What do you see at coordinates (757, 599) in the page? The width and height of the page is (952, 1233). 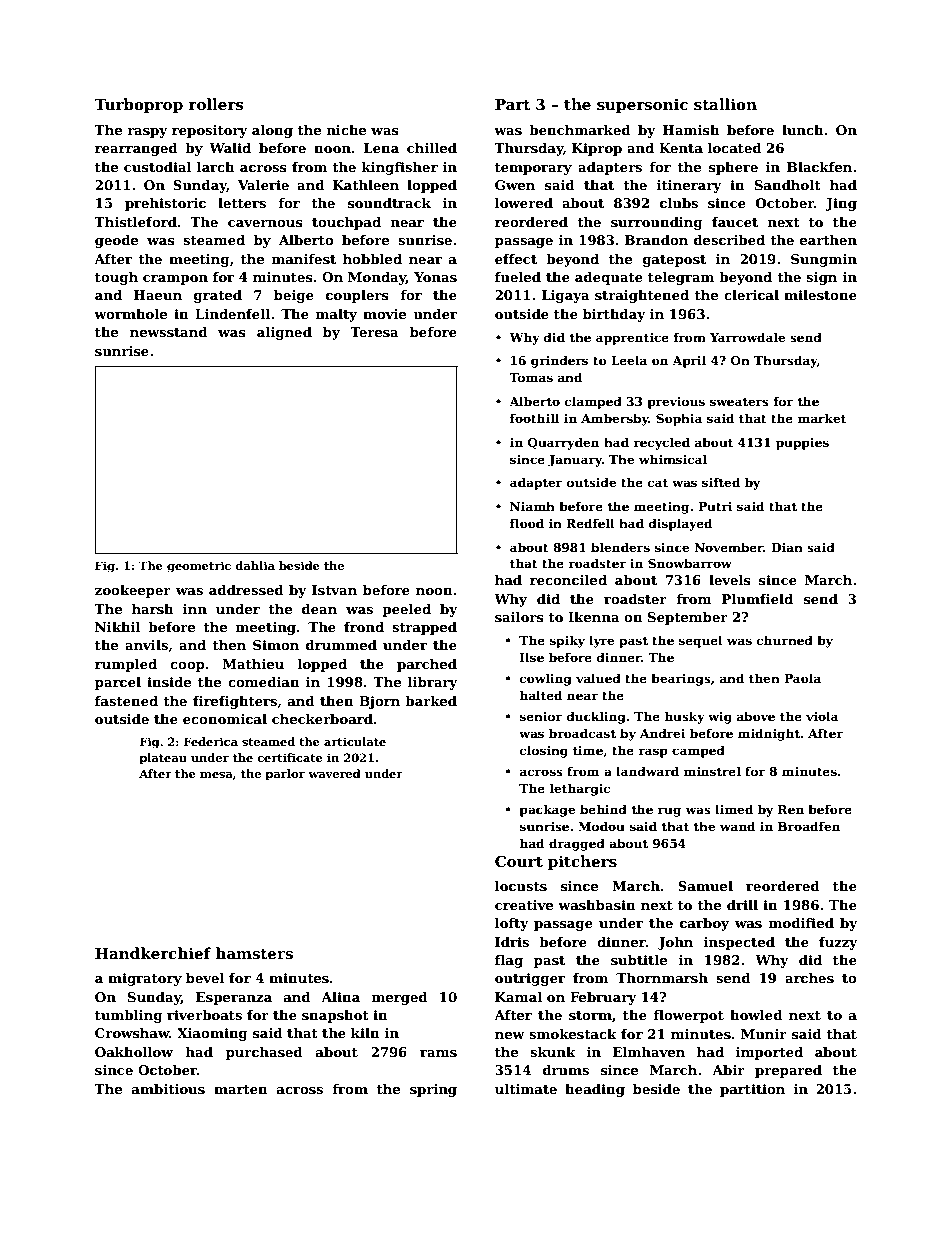 I see `Plumfield` at bounding box center [757, 599].
